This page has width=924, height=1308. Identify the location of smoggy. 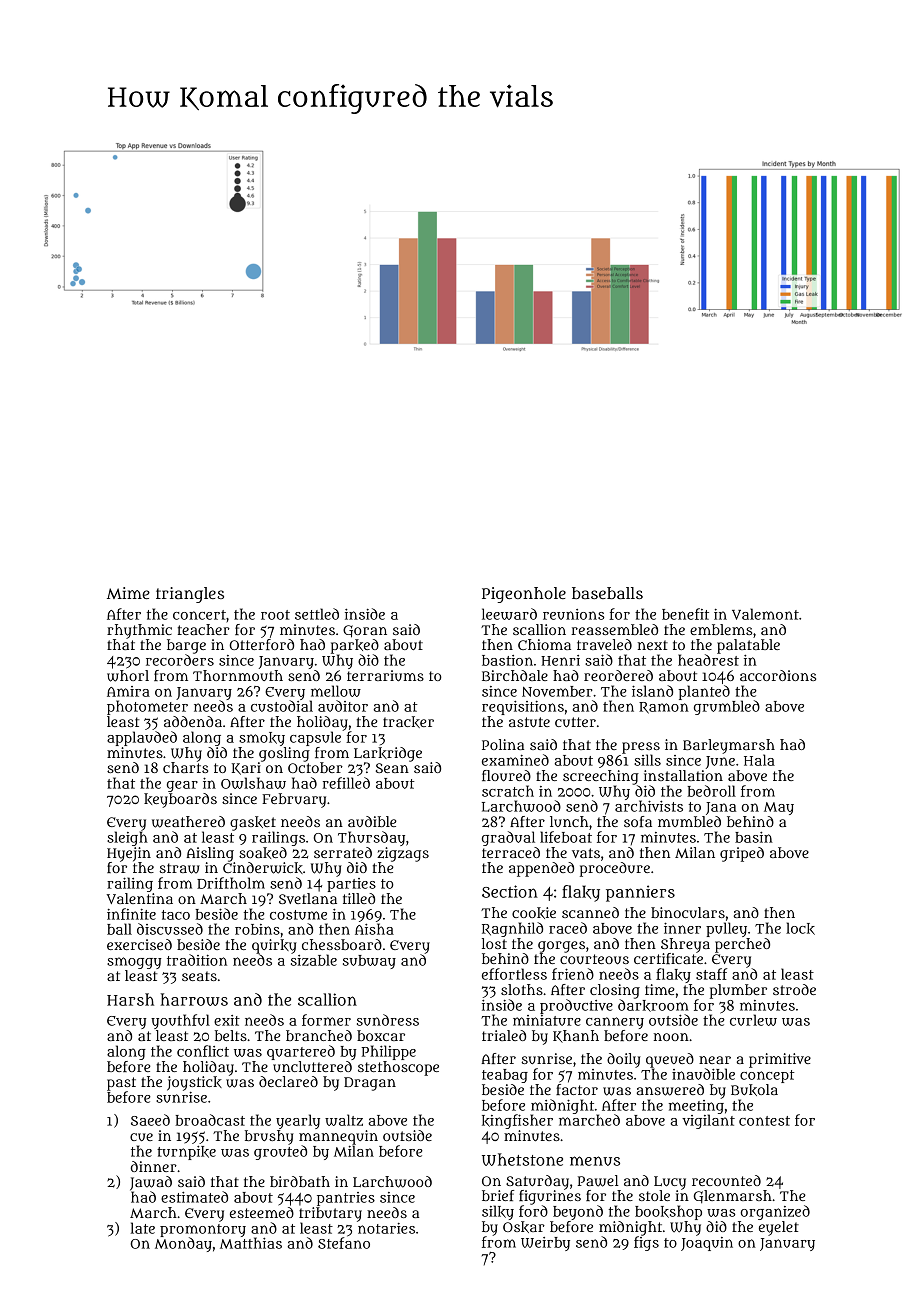
(134, 963).
